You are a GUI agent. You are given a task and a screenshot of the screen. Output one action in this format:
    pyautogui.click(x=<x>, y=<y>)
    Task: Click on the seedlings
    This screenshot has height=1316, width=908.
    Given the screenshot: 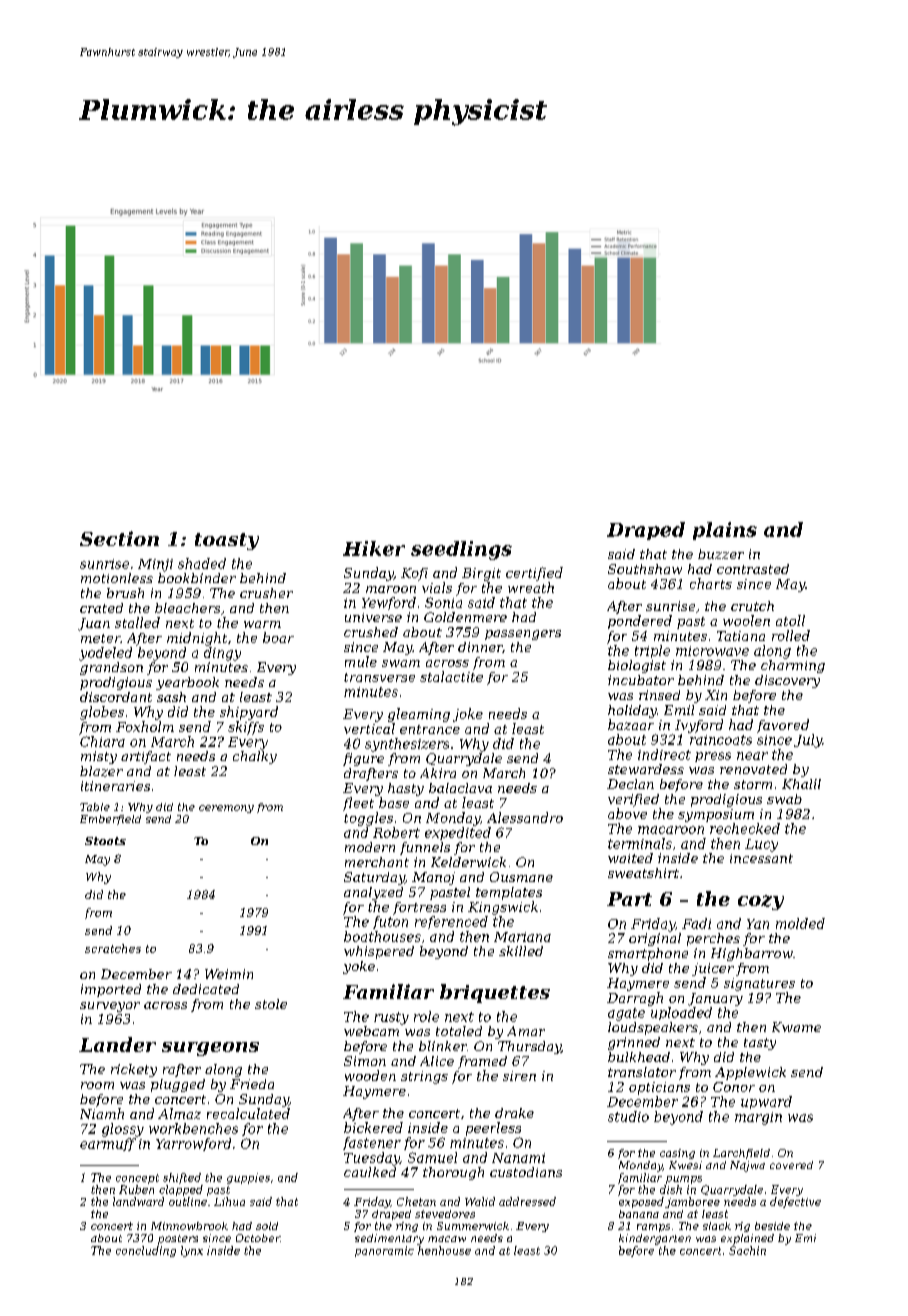 What is the action you would take?
    pyautogui.click(x=461, y=550)
